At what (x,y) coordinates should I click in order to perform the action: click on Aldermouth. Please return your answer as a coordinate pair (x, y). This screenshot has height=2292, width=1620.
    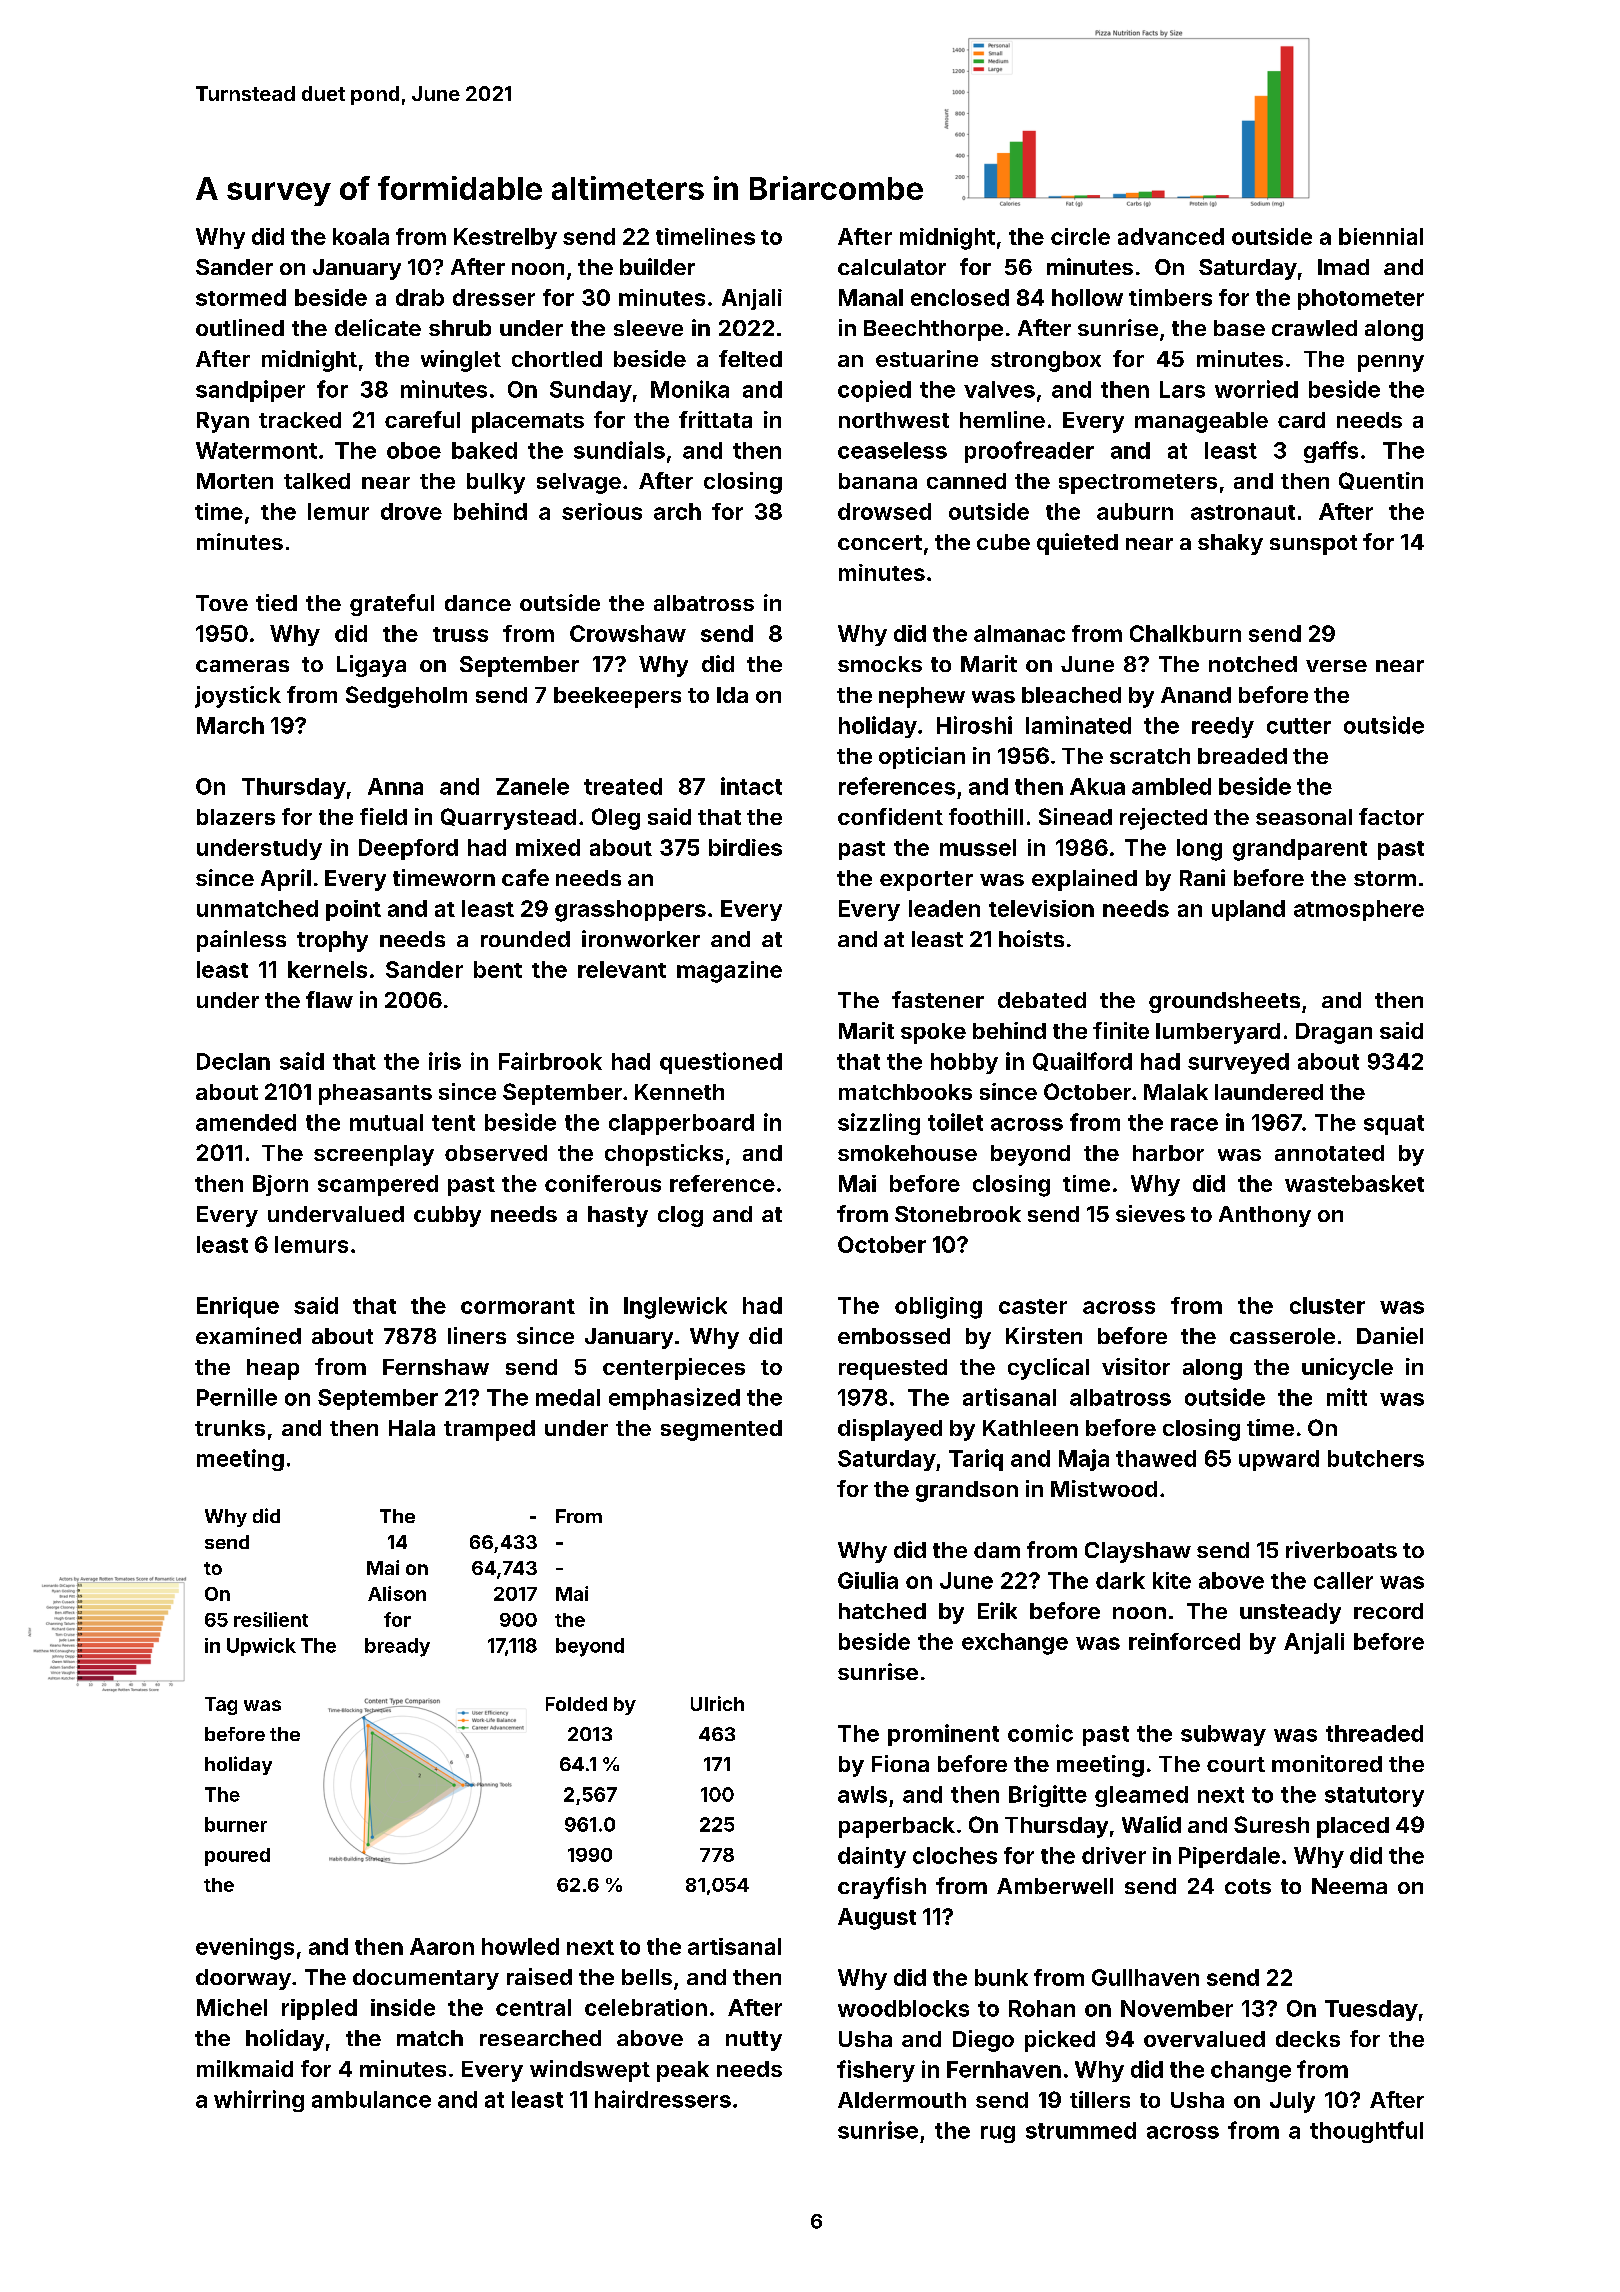
    Looking at the image, I should click on (902, 2100).
